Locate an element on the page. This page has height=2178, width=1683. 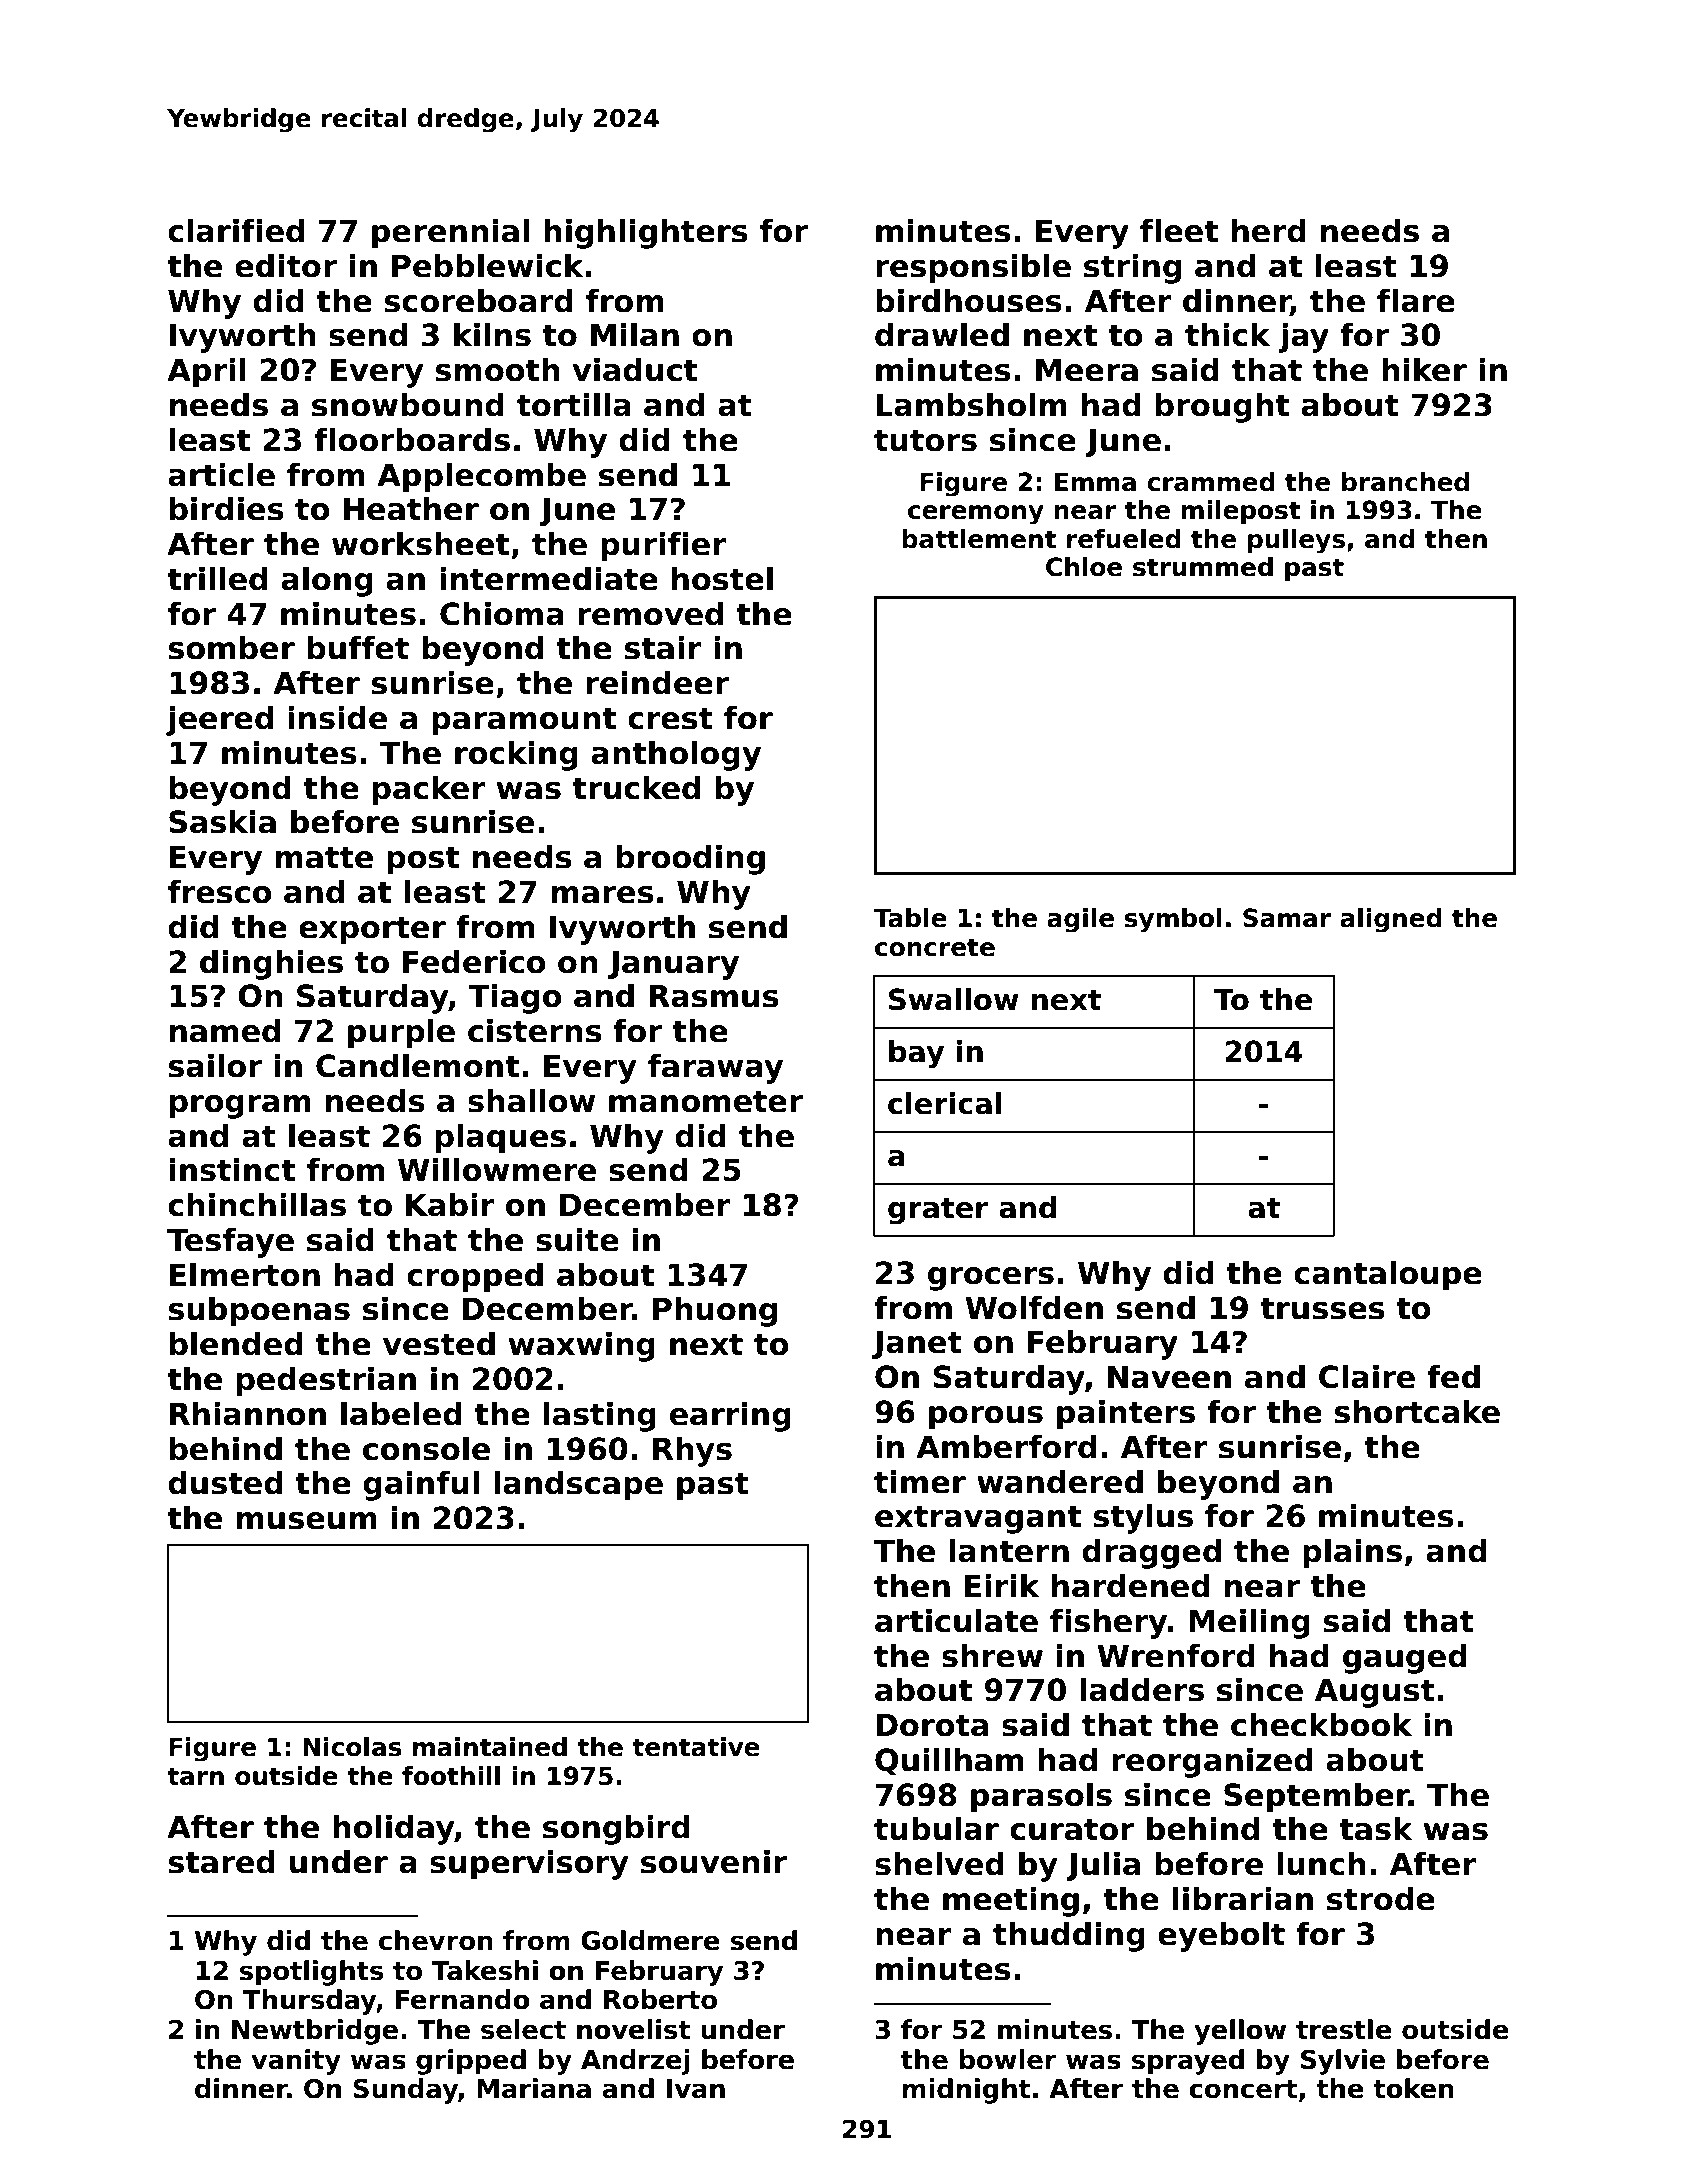
intermediate is located at coordinates (549, 579).
